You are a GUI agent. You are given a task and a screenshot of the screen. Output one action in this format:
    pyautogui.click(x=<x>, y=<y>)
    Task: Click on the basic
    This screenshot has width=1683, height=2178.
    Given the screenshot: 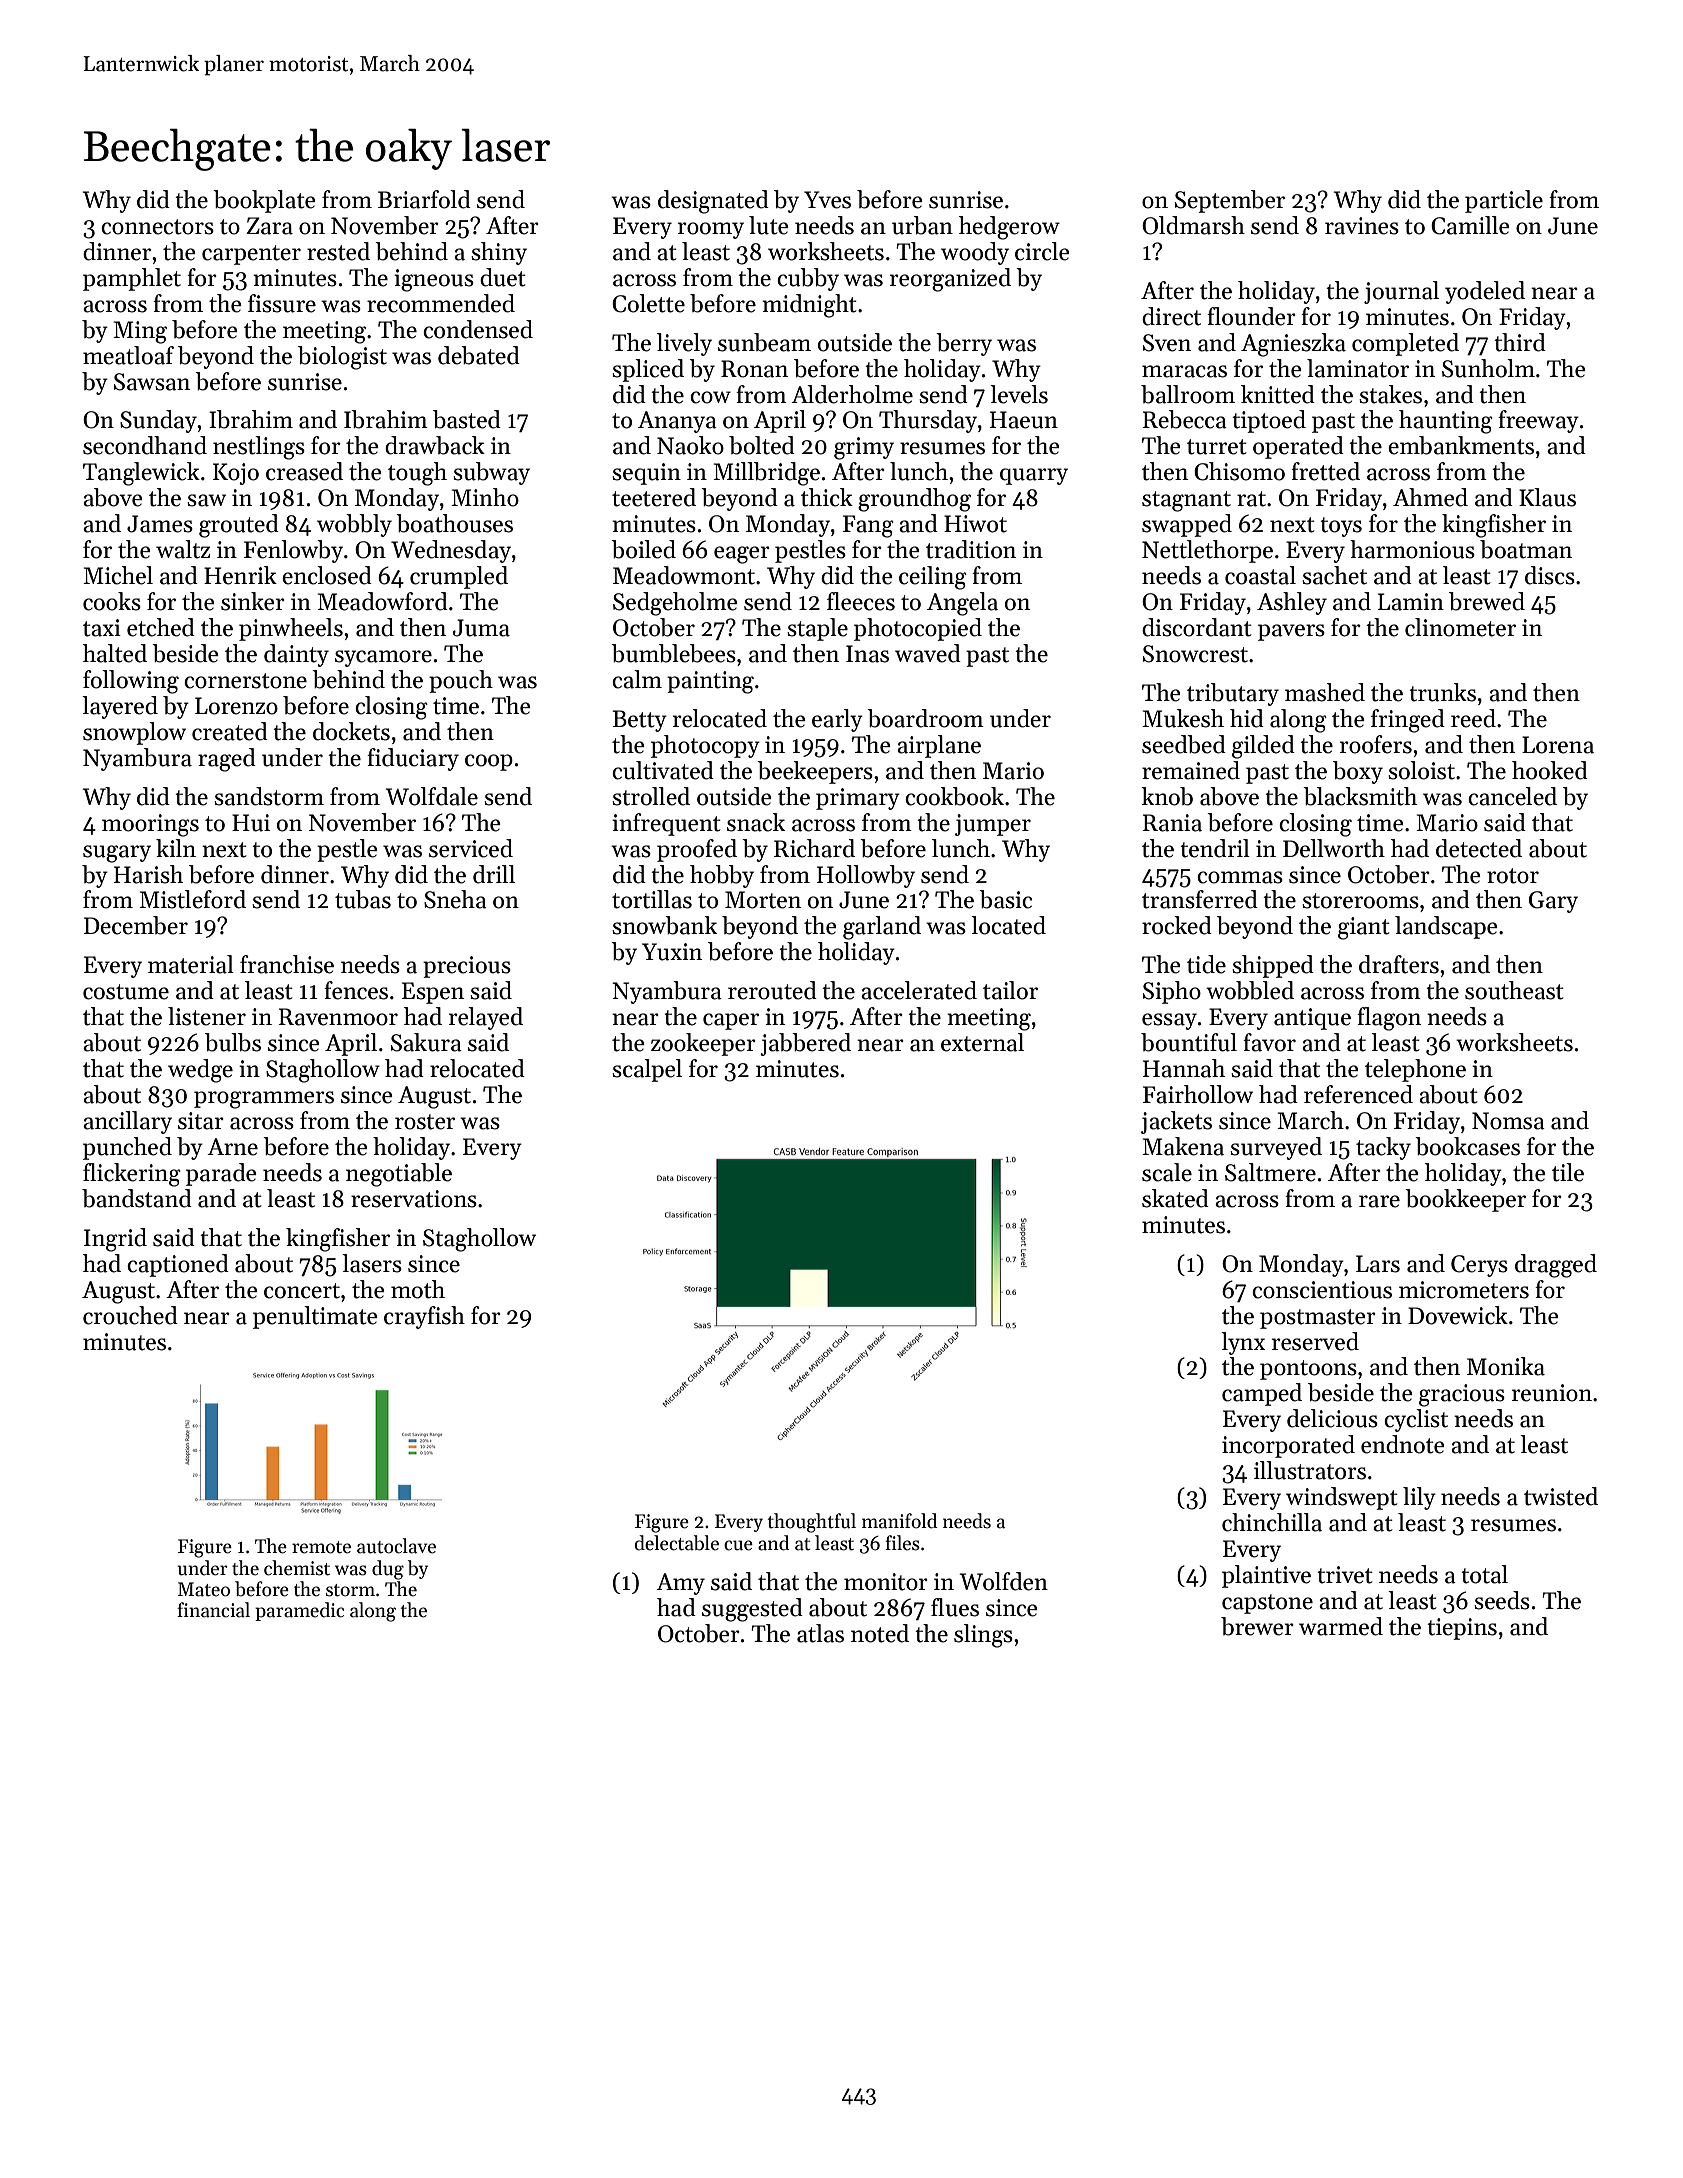 What is the action you would take?
    pyautogui.click(x=1005, y=899)
